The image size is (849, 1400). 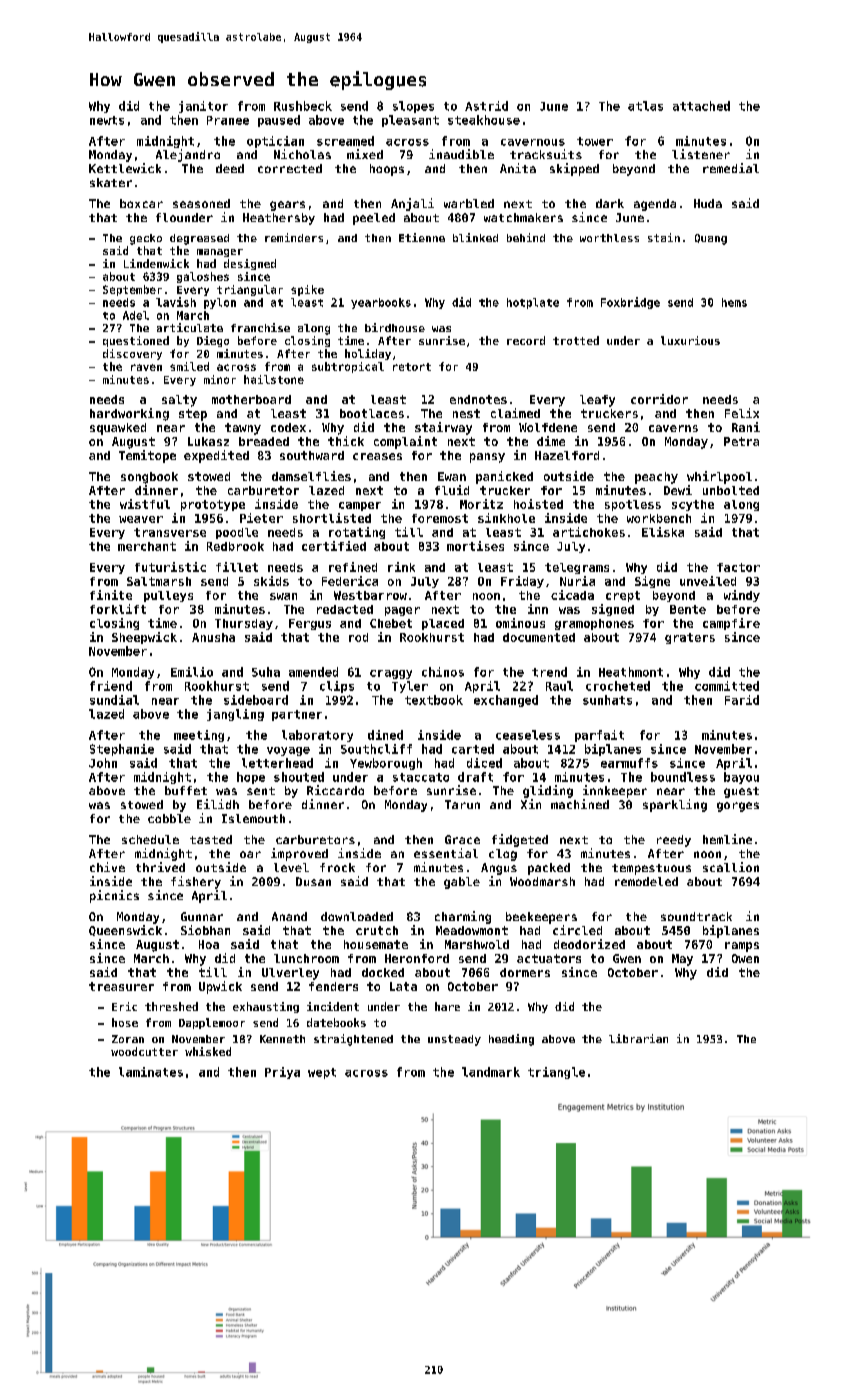 What do you see at coordinates (151, 1072) in the screenshot?
I see `laminates` at bounding box center [151, 1072].
